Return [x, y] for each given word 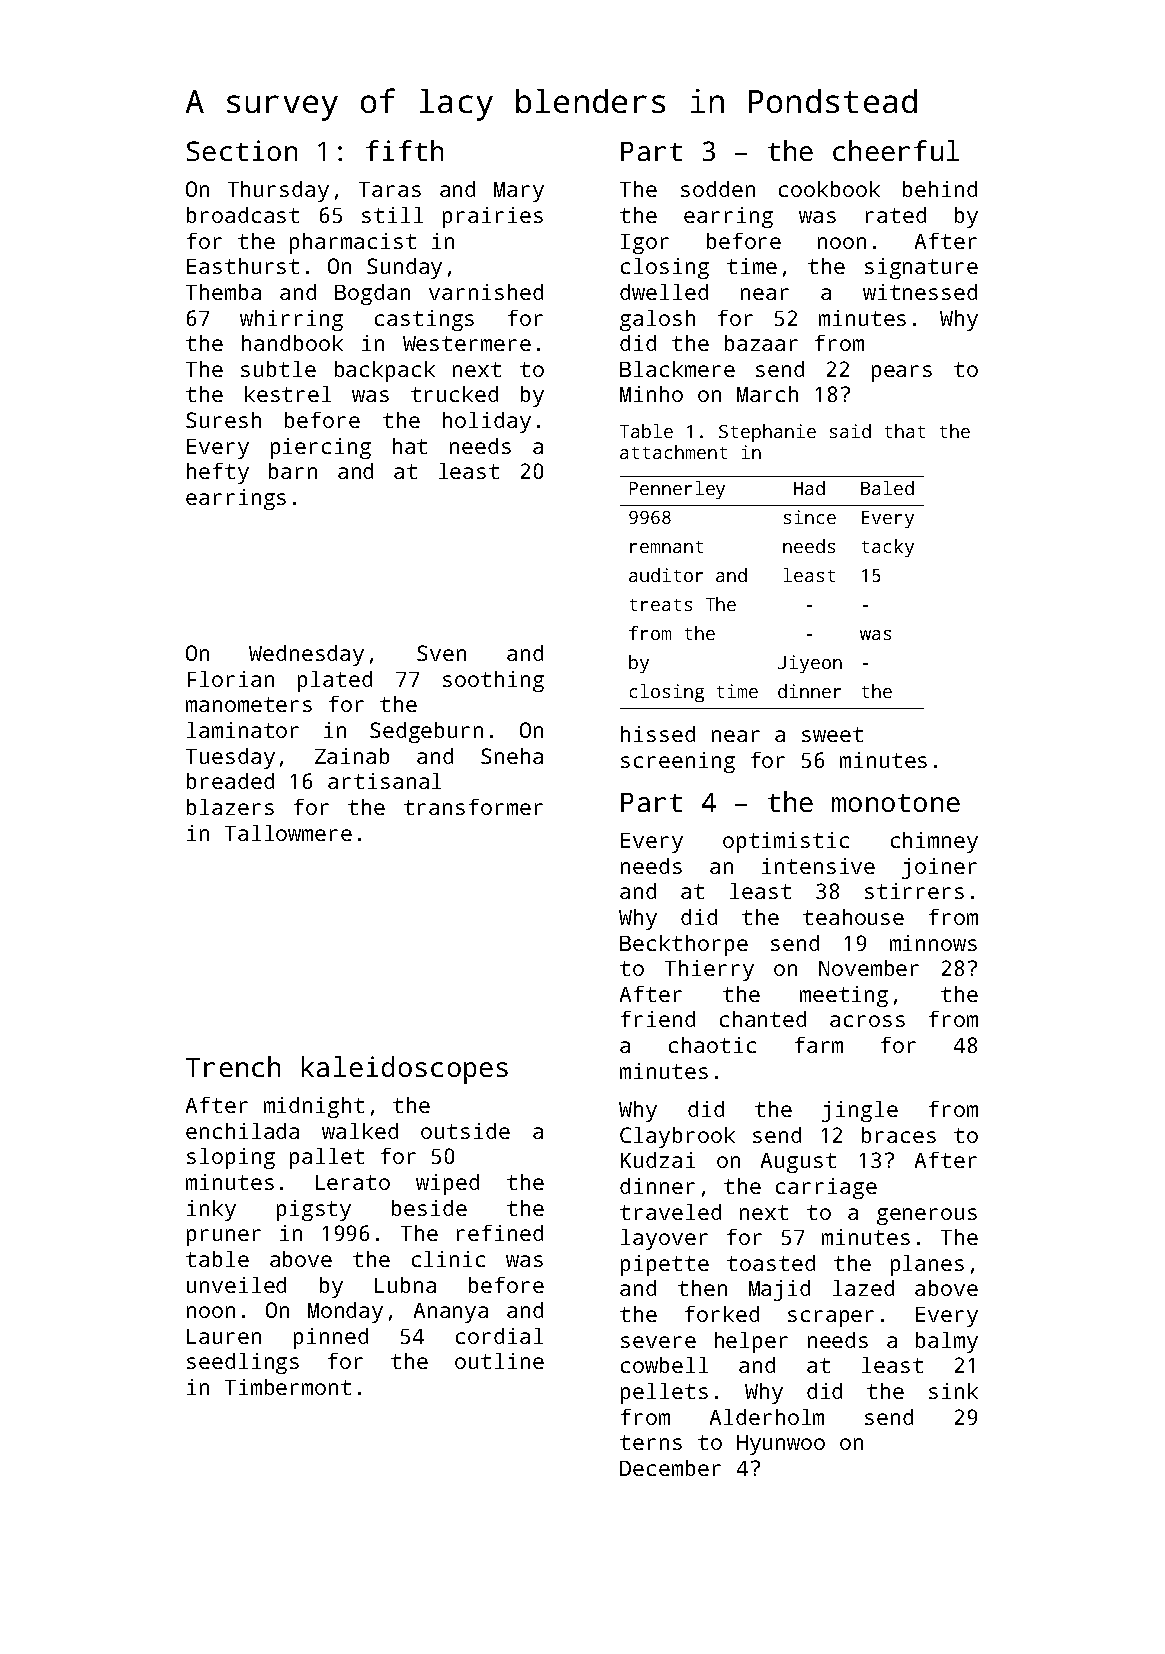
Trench [233, 1066]
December [670, 1468]
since [810, 517]
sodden [718, 189]
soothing [493, 681]
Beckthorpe [684, 945]
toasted [771, 1263]
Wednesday [306, 655]
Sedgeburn [426, 732]
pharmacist [353, 243]
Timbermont [288, 1387]
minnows [933, 943]
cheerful [896, 150]
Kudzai [658, 1160]
